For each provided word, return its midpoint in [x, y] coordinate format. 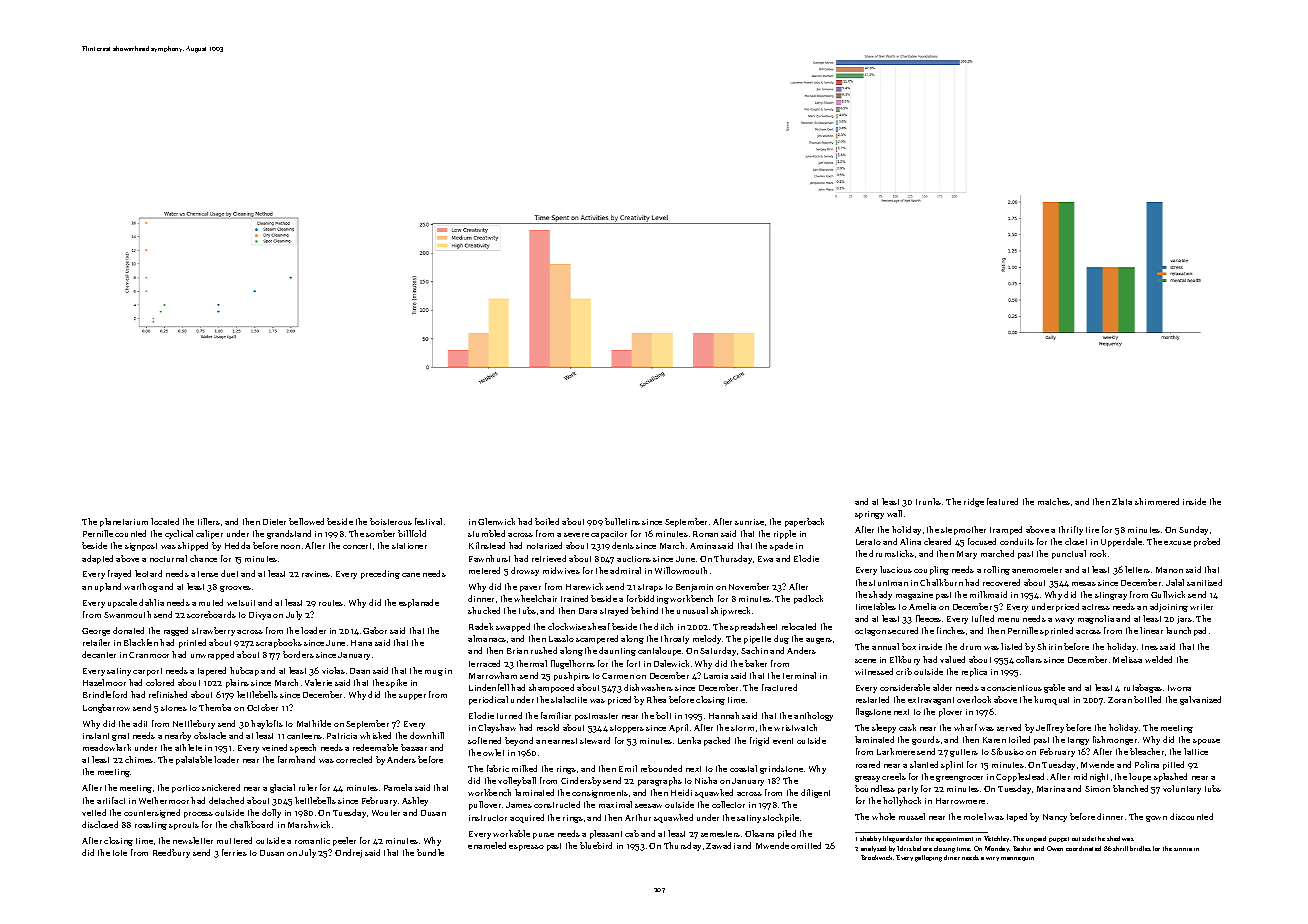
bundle [430, 852]
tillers [209, 521]
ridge [974, 502]
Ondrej [348, 853]
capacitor [609, 535]
